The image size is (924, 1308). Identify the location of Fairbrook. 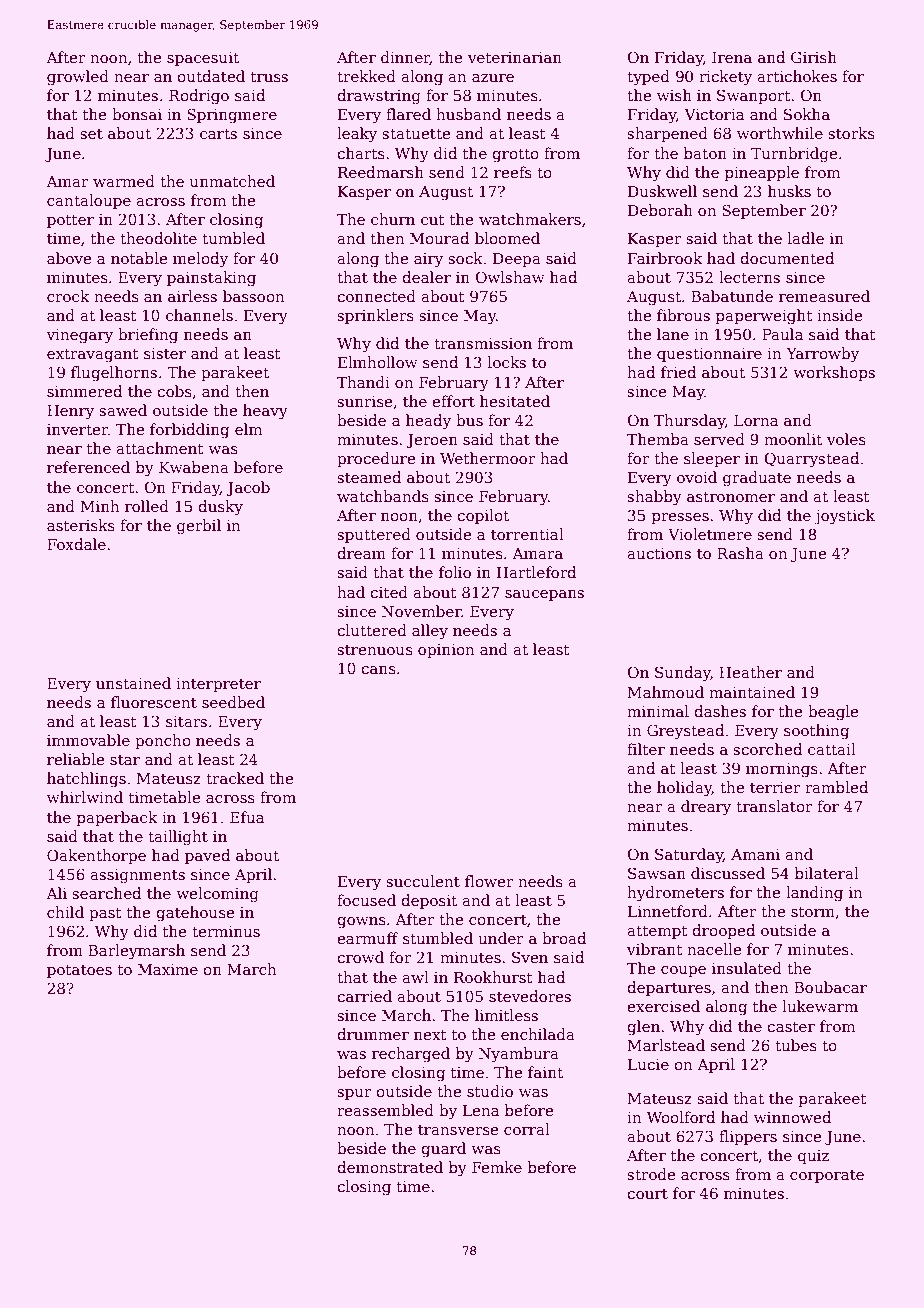
(665, 258).
